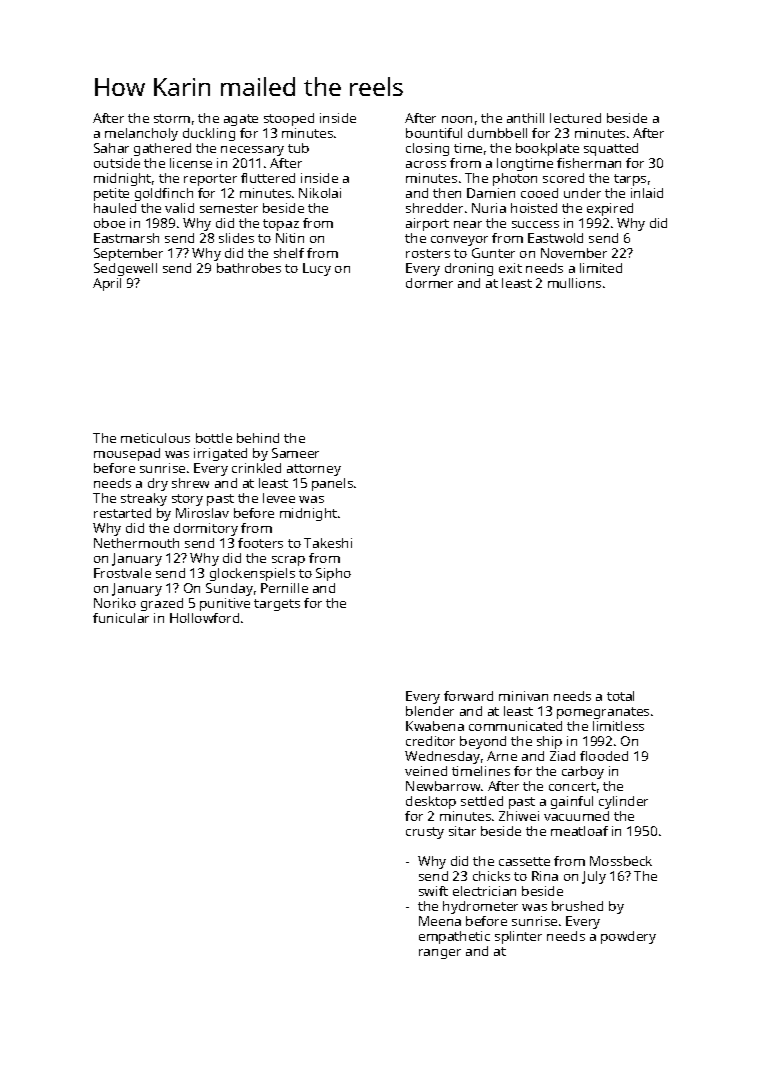 Image resolution: width=764 pixels, height=1084 pixels. I want to click on forward, so click(468, 696).
